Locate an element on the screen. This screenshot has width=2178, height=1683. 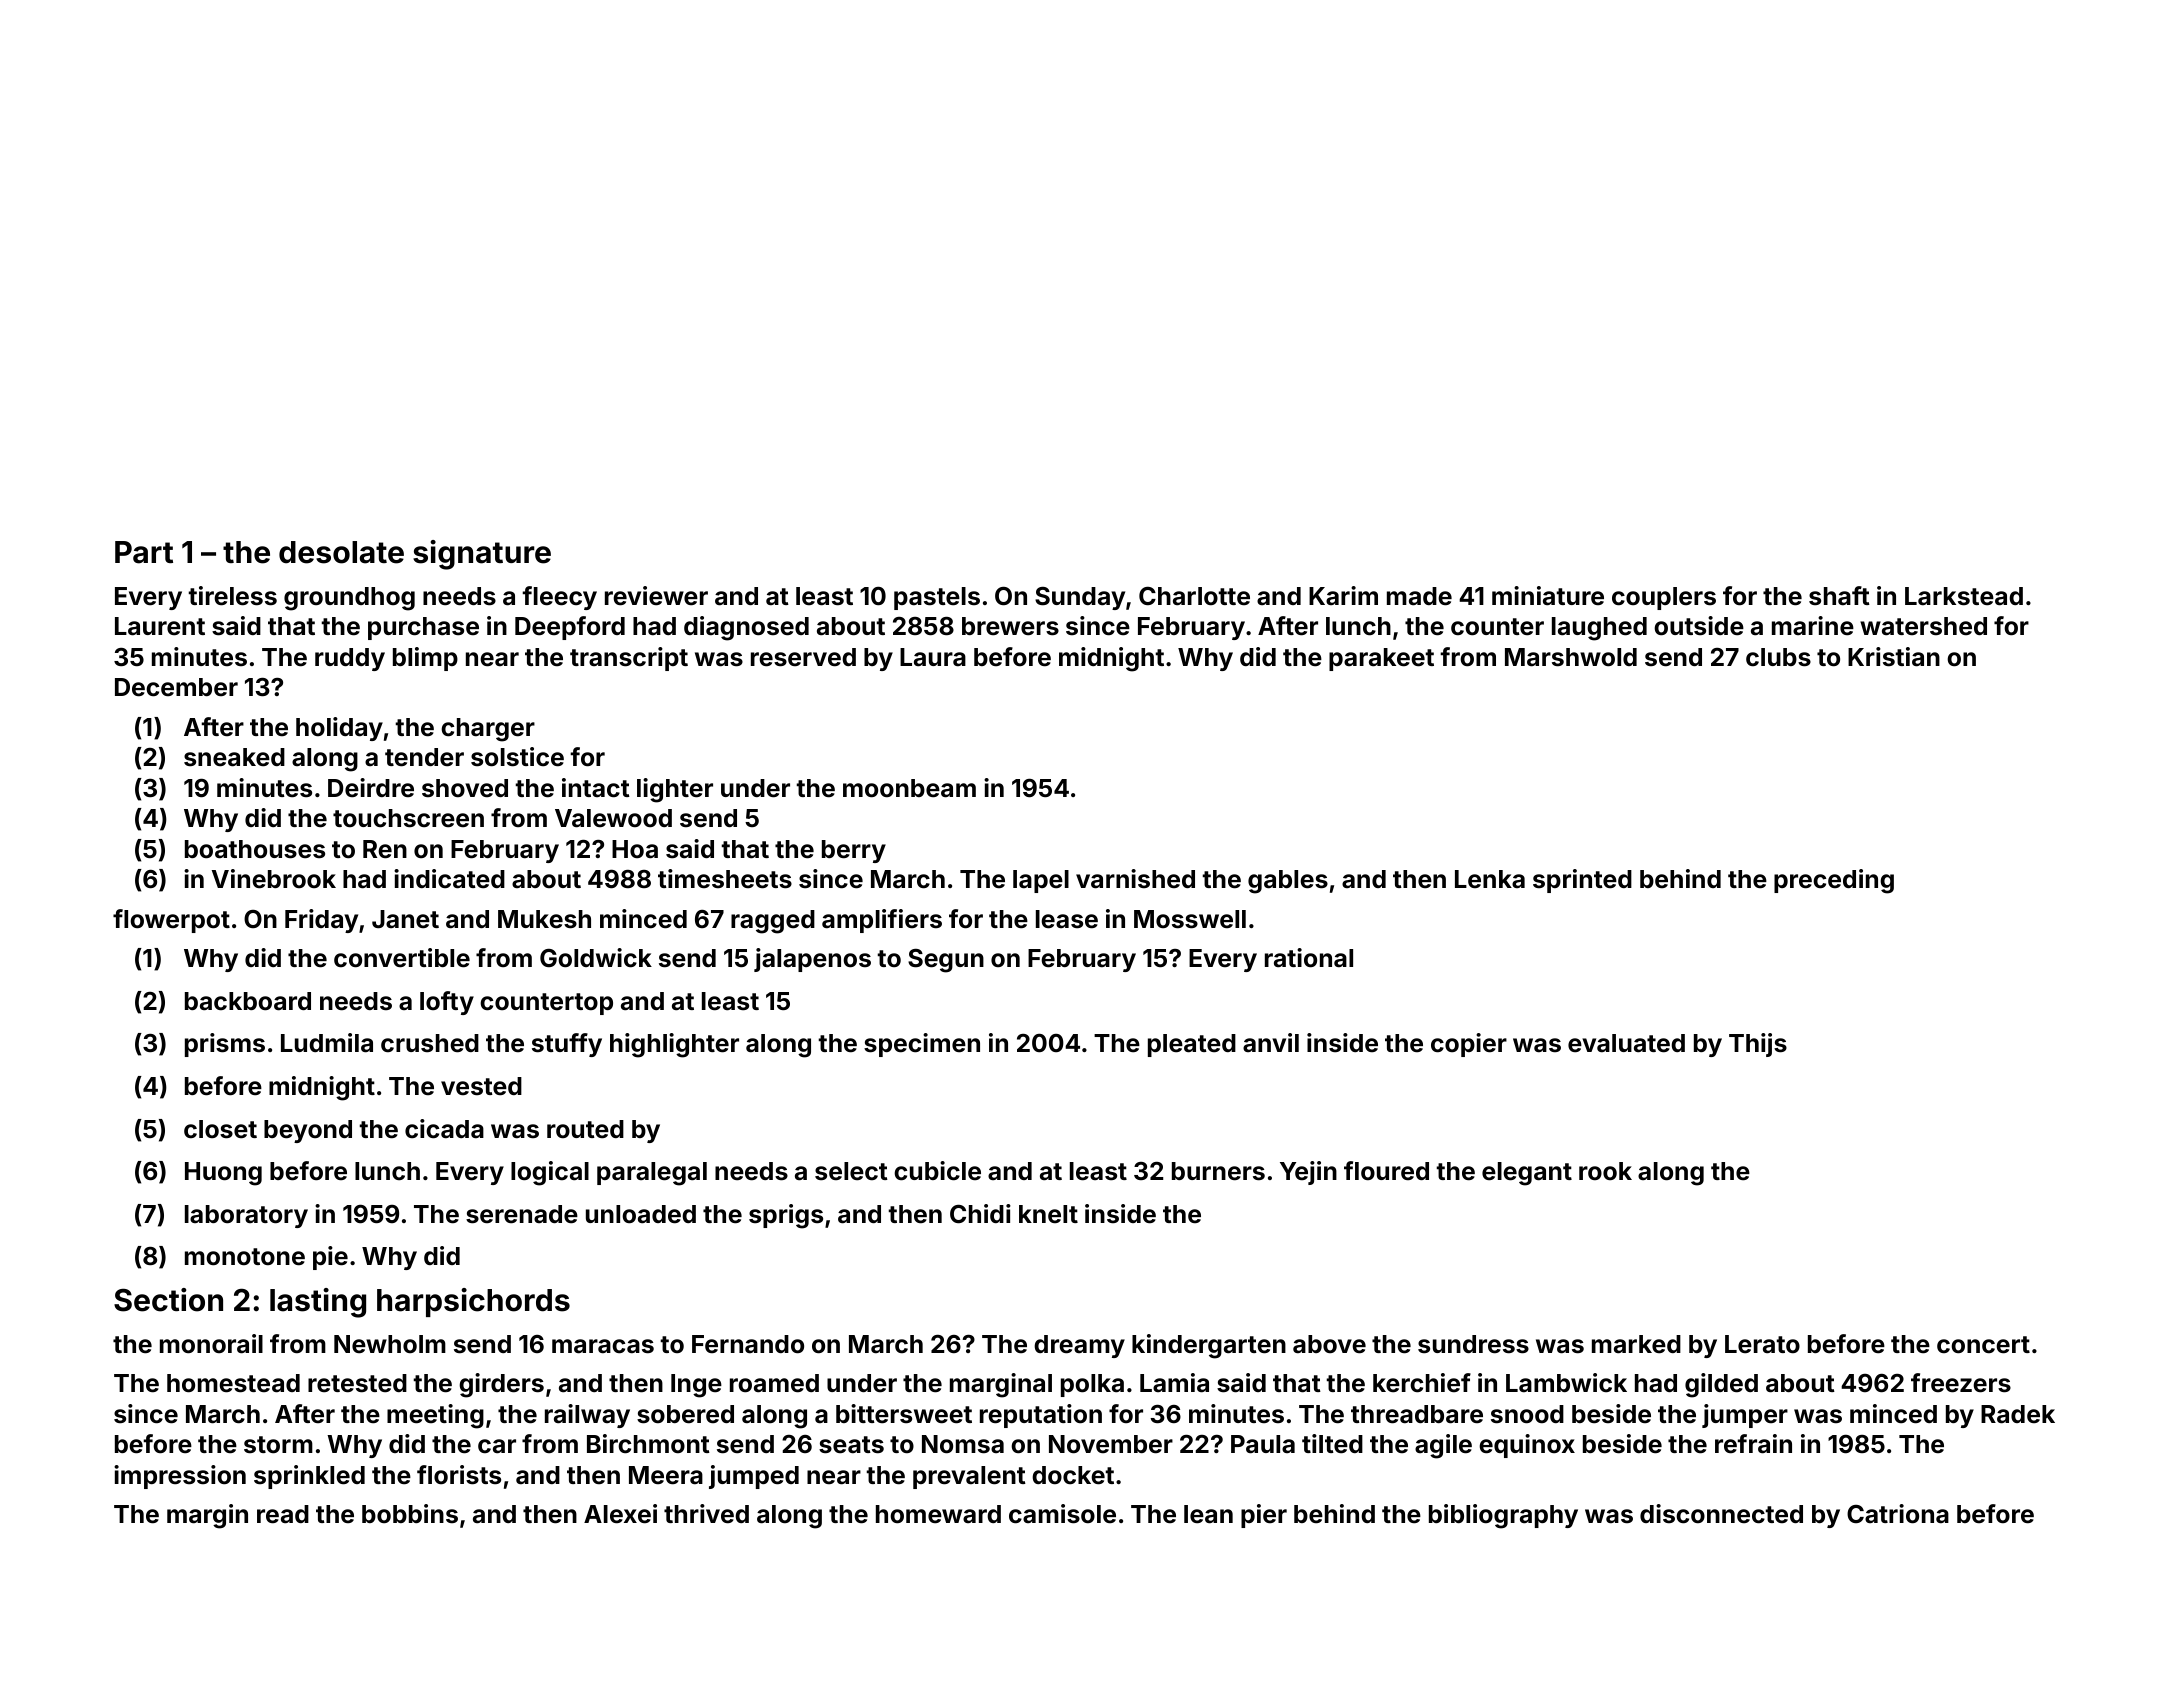
shaft is located at coordinates (1839, 596).
